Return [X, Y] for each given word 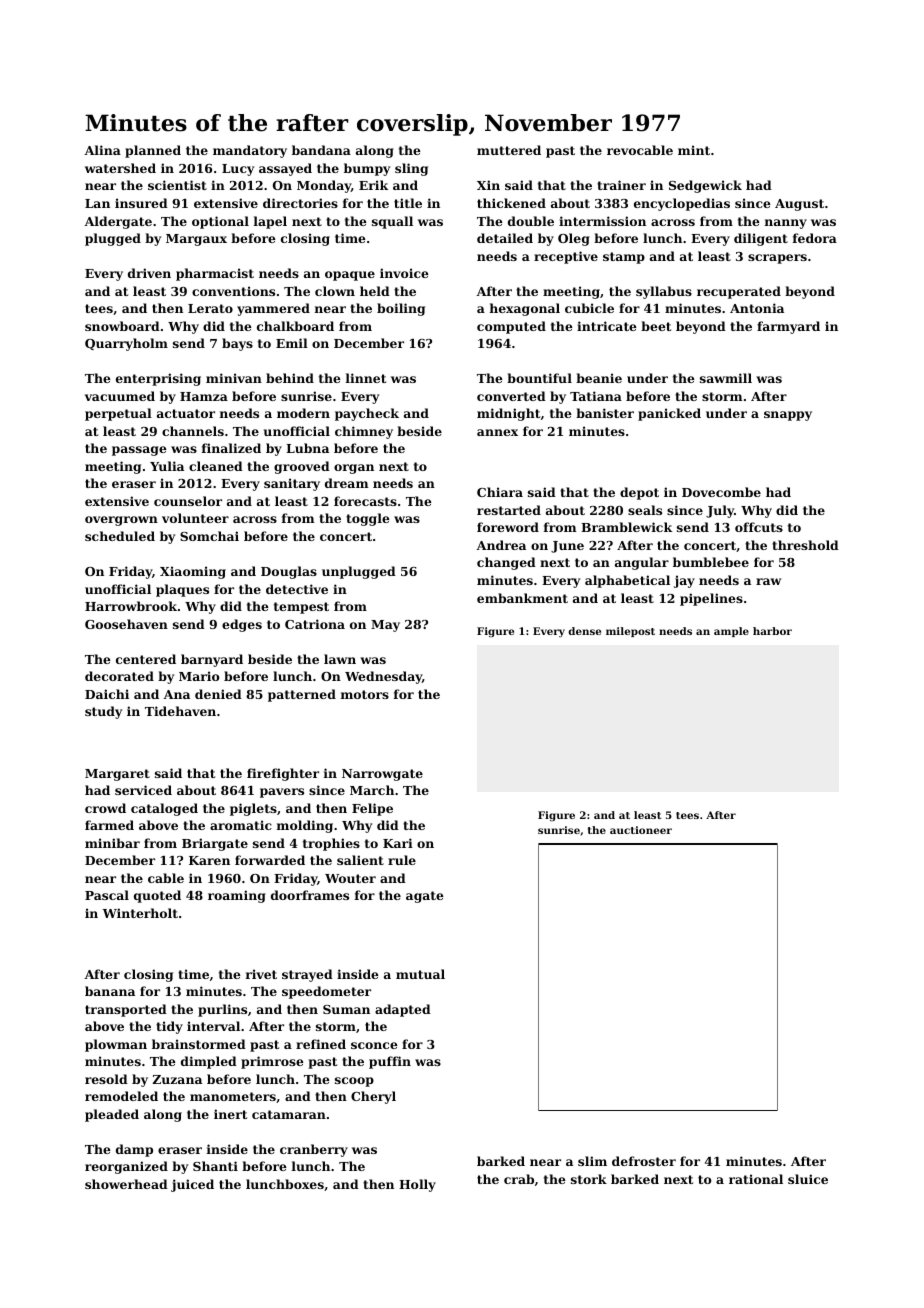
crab [519, 1179]
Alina [102, 150]
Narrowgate [382, 775]
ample [731, 632]
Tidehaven [180, 711]
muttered [509, 150]
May [385, 626]
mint [694, 150]
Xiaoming [193, 572]
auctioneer [641, 830]
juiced [192, 1185]
